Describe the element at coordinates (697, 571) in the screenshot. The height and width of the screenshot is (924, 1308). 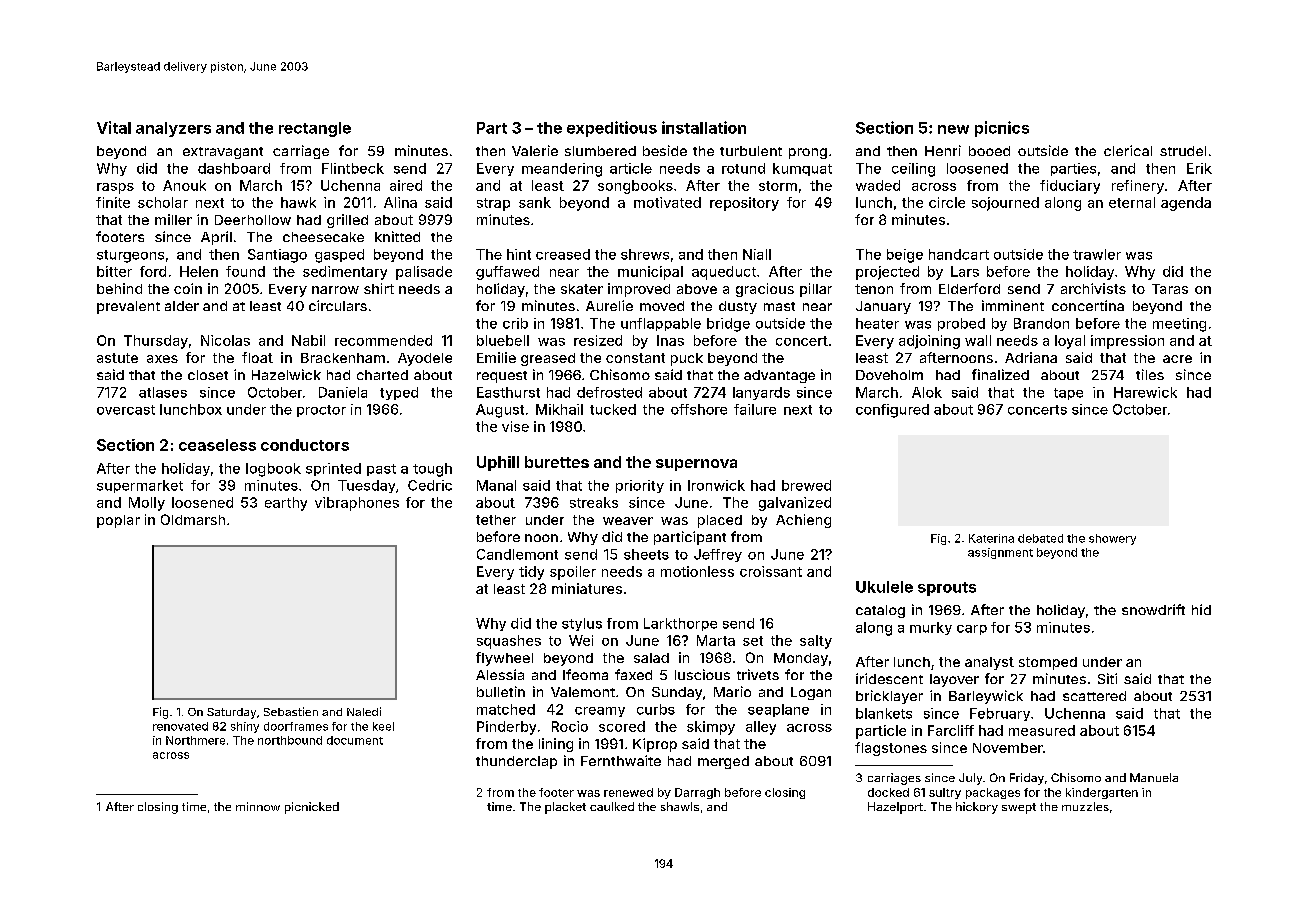
I see `motionless` at that location.
